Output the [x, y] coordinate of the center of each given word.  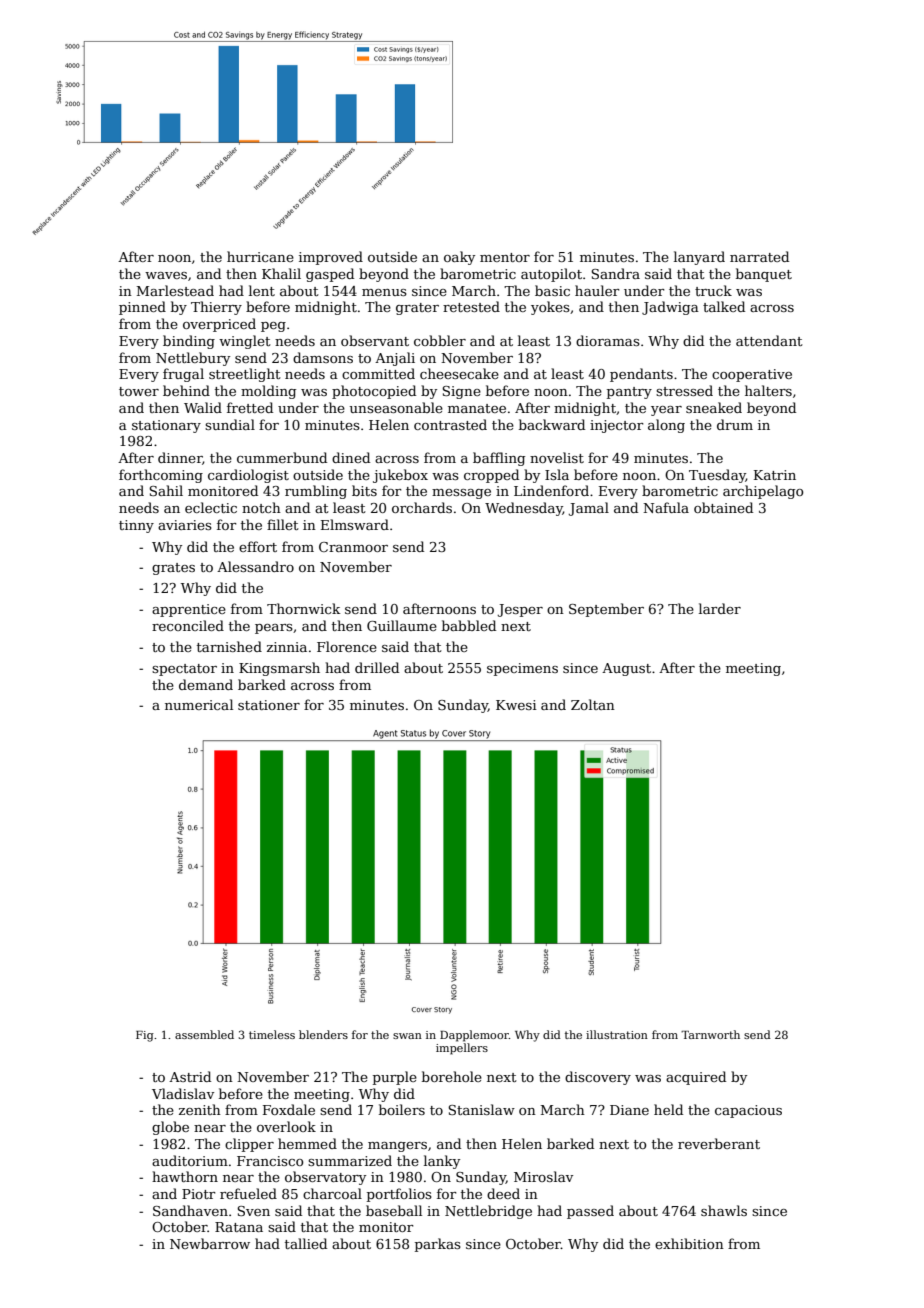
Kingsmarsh [279, 669]
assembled [204, 1034]
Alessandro [255, 566]
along [666, 426]
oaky [459, 258]
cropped [491, 476]
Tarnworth [710, 1034]
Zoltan [593, 704]
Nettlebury [193, 359]
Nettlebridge [488, 1212]
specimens [522, 669]
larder [720, 608]
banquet [764, 275]
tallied [306, 1243]
